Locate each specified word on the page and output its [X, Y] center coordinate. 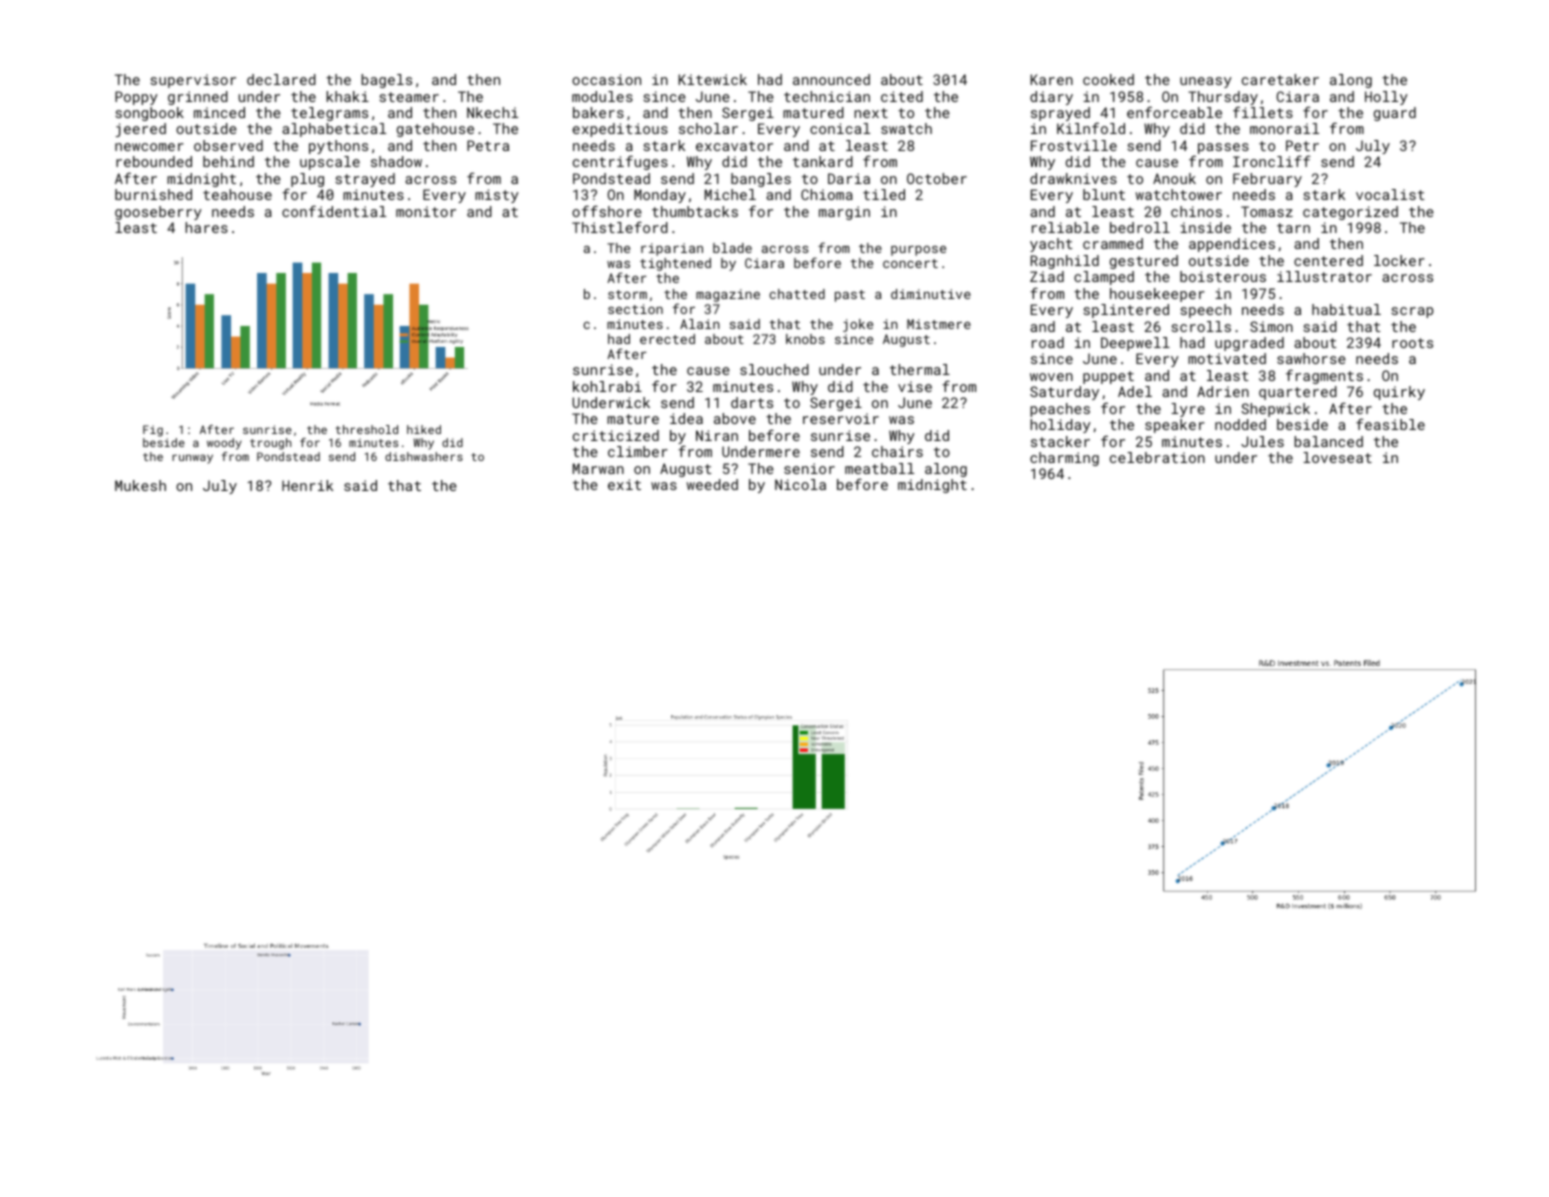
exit [624, 484]
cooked [1108, 79]
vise [915, 386]
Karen [1051, 79]
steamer [409, 97]
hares [207, 227]
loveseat [1337, 457]
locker [1399, 260]
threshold [367, 429]
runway [192, 459]
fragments [1324, 376]
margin [844, 213]
